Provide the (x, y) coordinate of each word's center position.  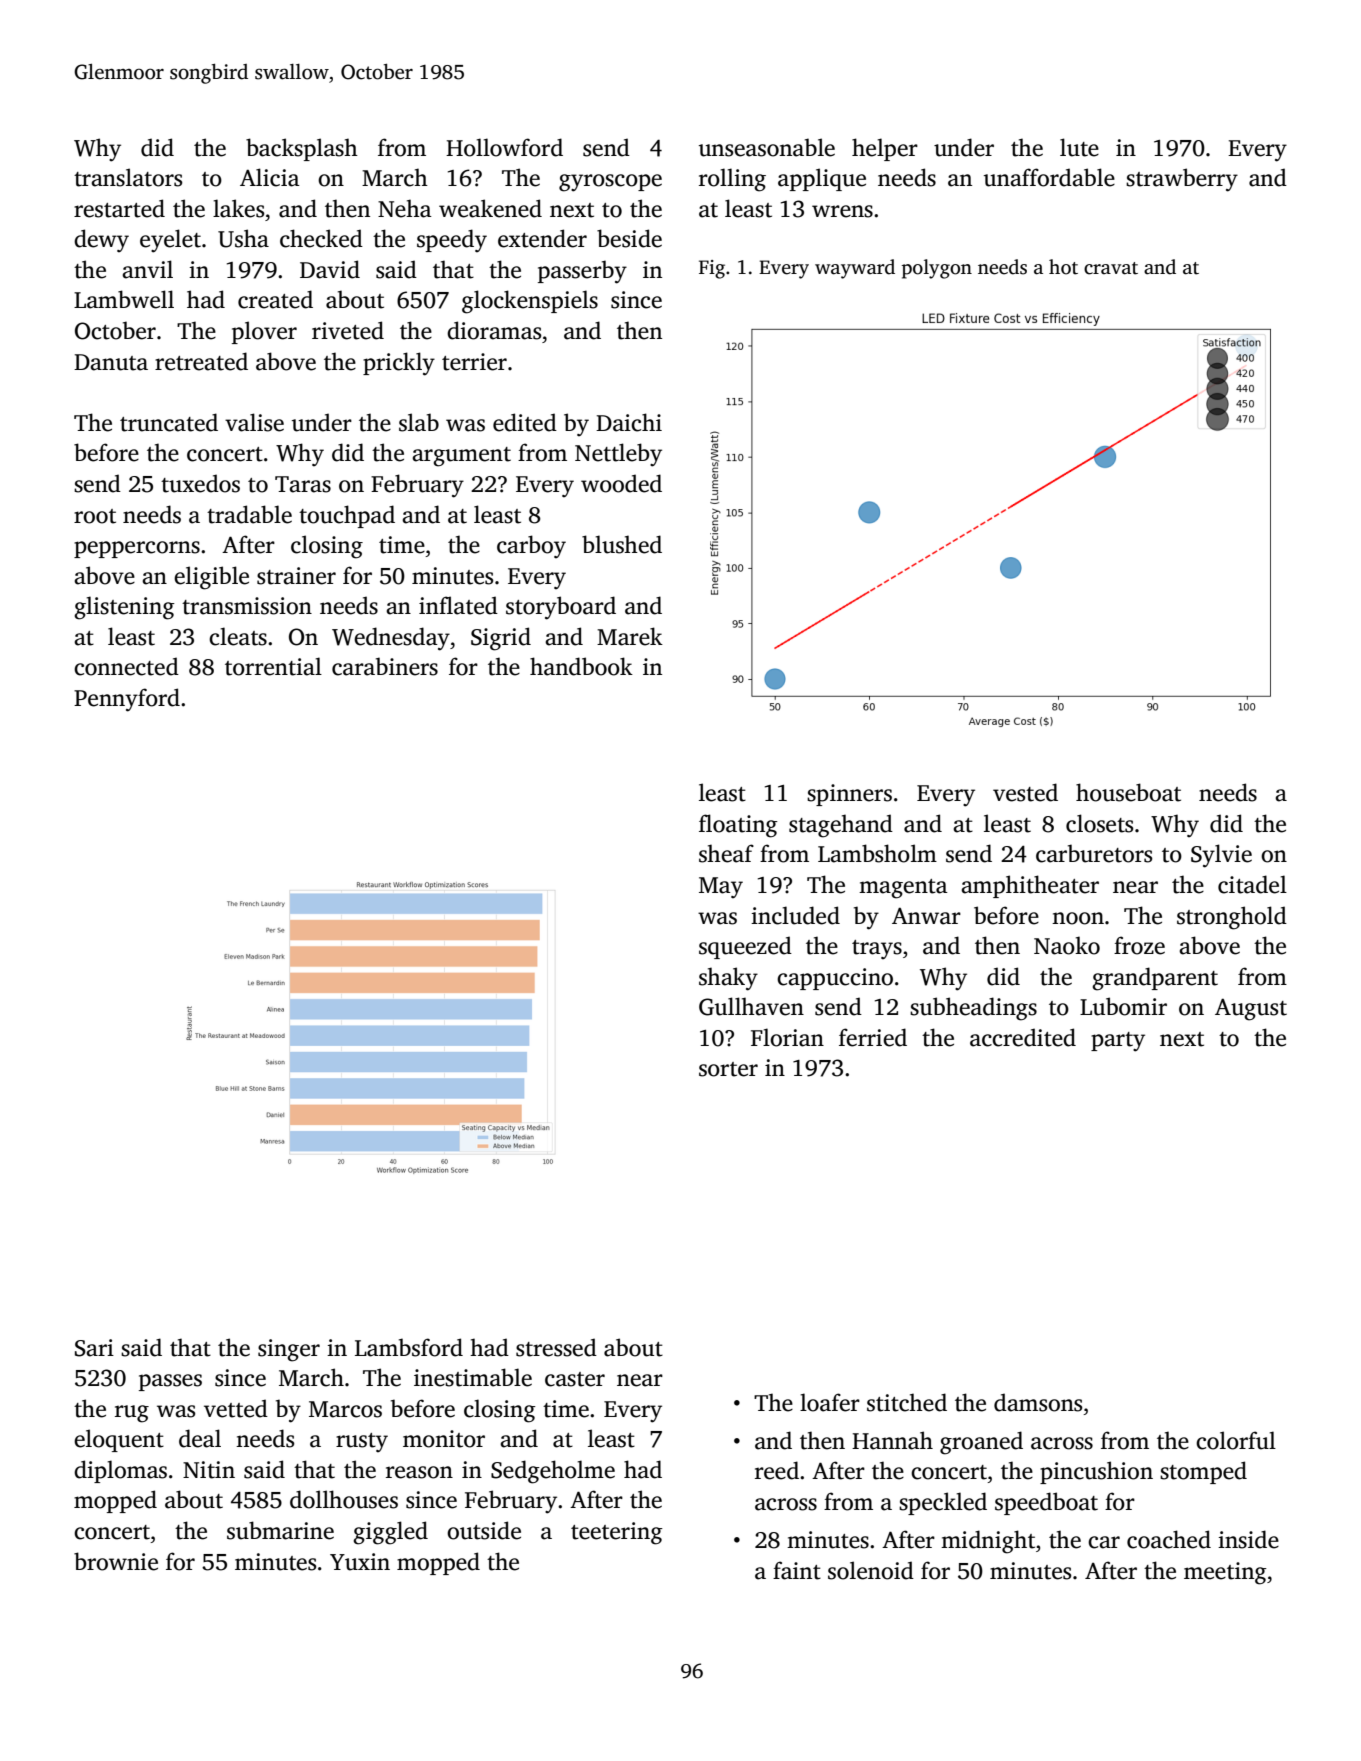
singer (289, 1350)
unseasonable (767, 147)
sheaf (726, 853)
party (1118, 1042)
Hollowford (504, 147)
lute (1079, 147)
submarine (280, 1530)
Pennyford (127, 700)
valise (254, 422)
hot (1063, 267)
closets (1099, 823)
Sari (94, 1348)
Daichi (629, 422)
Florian (787, 1037)
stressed (556, 1347)
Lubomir (1123, 1006)
